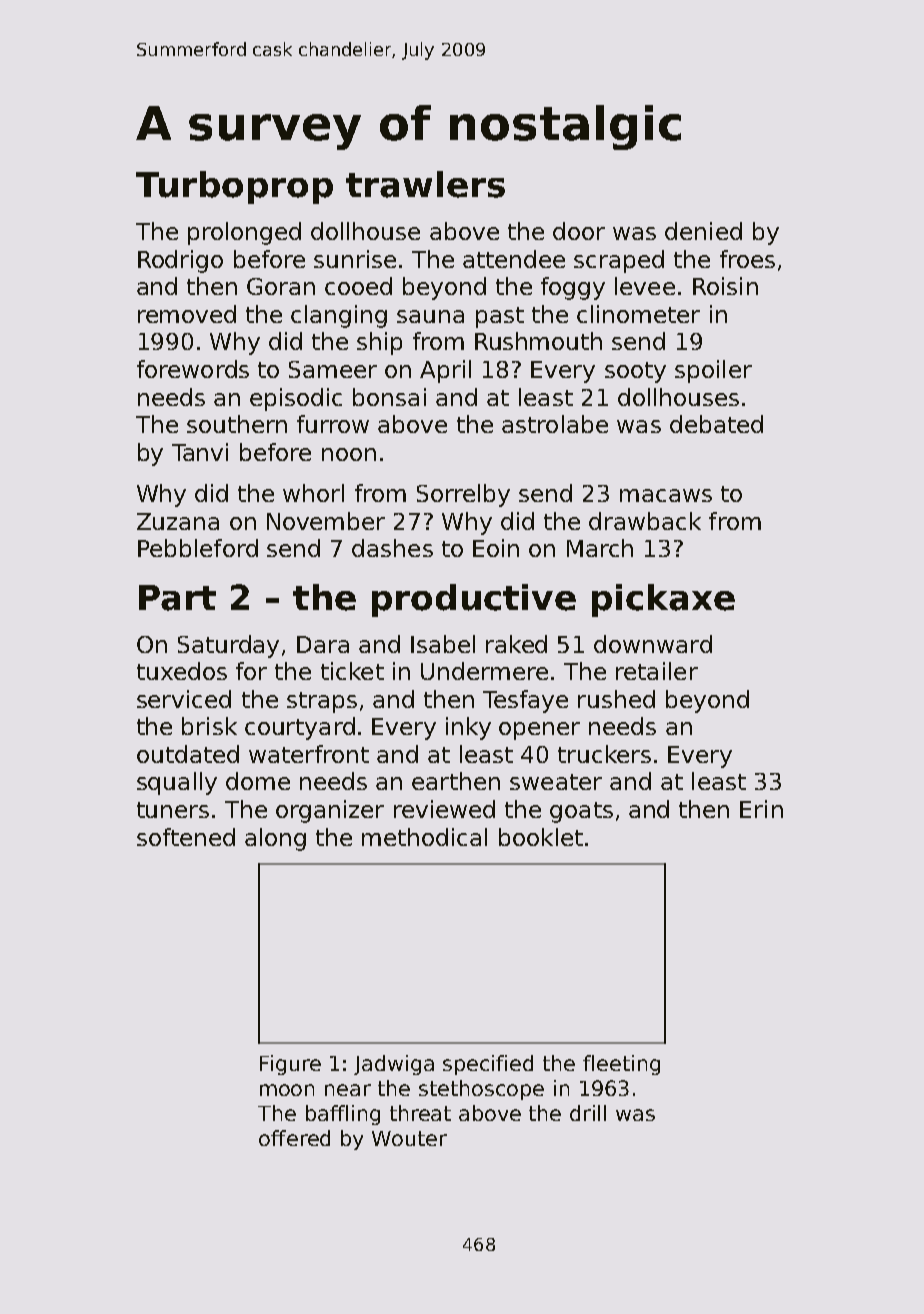 The image size is (924, 1314). Describe the element at coordinates (621, 1065) in the screenshot. I see `fleeting` at that location.
